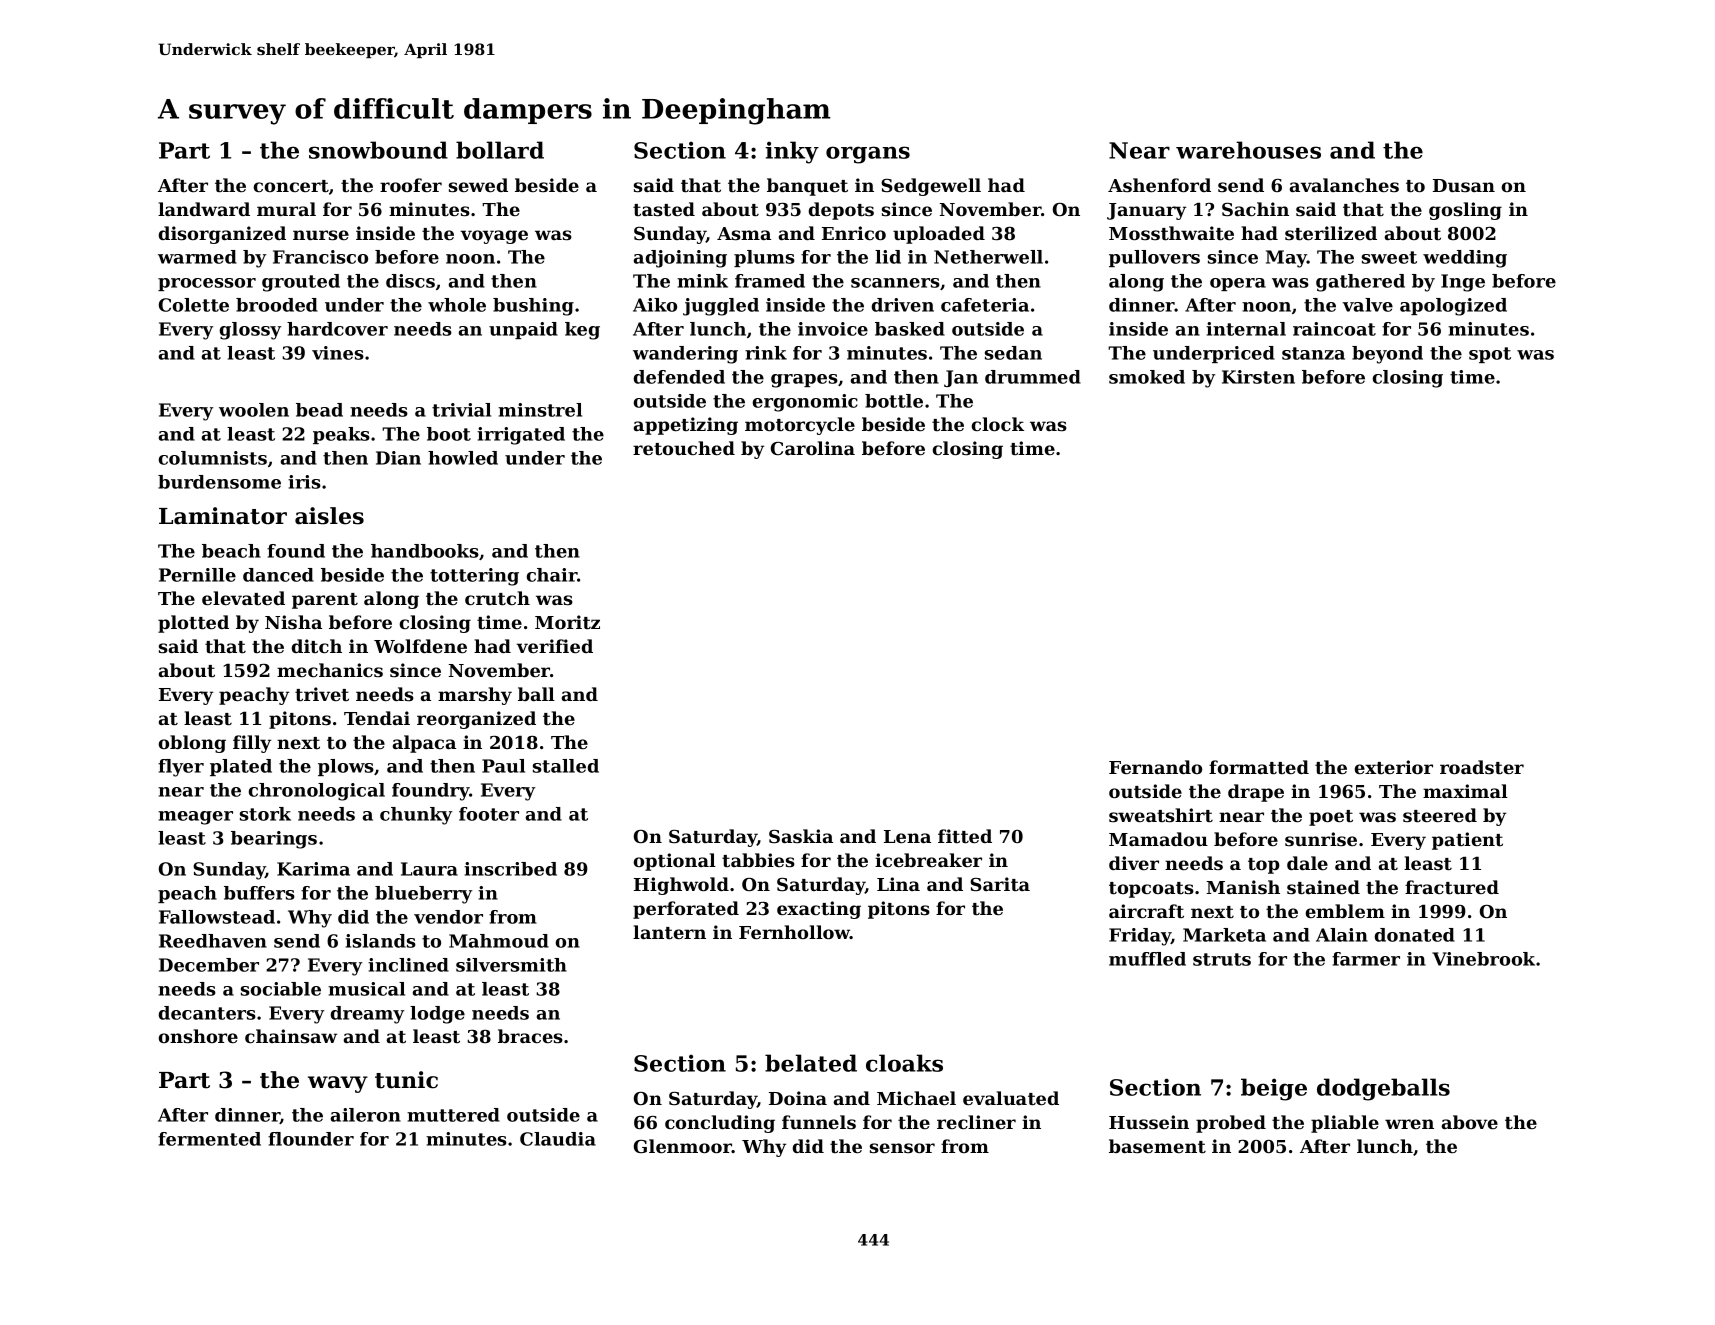 Image resolution: width=1715 pixels, height=1325 pixels. What do you see at coordinates (1464, 185) in the image?
I see `Dusan` at bounding box center [1464, 185].
